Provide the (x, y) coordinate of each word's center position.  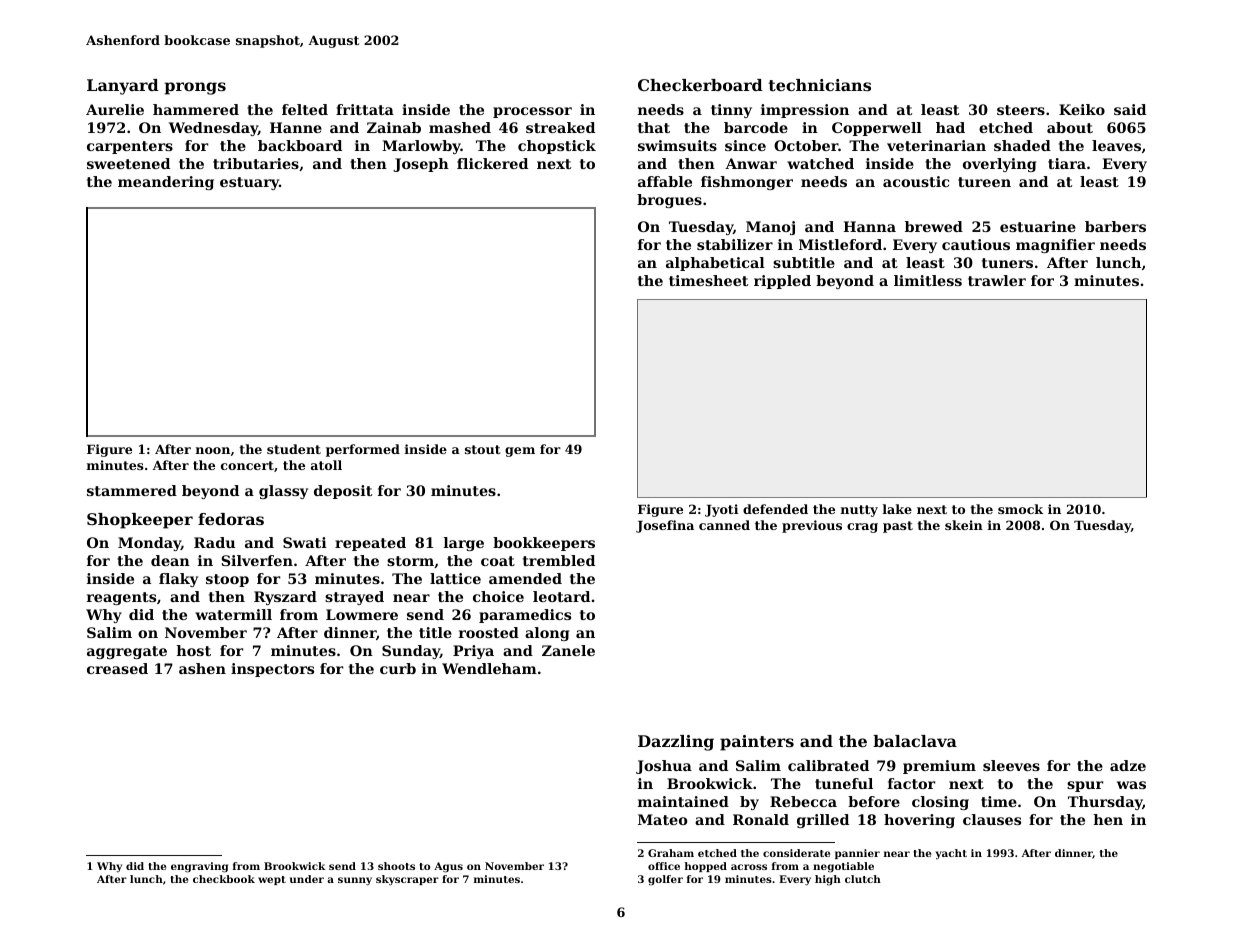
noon (213, 450)
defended (775, 509)
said (1130, 109)
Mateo (663, 819)
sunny (355, 881)
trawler (997, 280)
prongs (195, 88)
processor (532, 112)
